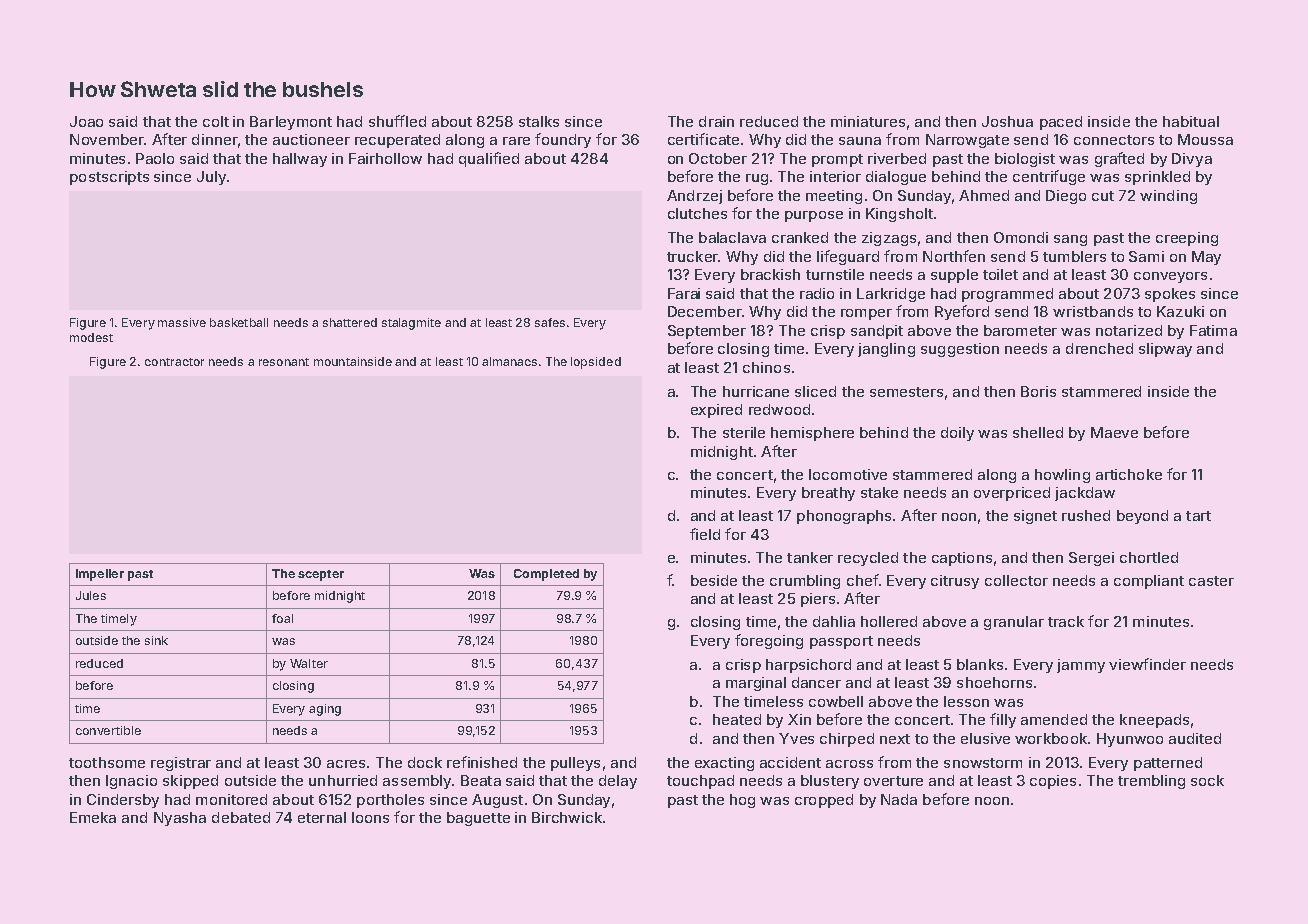 The height and width of the screenshot is (924, 1308). What do you see at coordinates (962, 559) in the screenshot?
I see `captions` at bounding box center [962, 559].
